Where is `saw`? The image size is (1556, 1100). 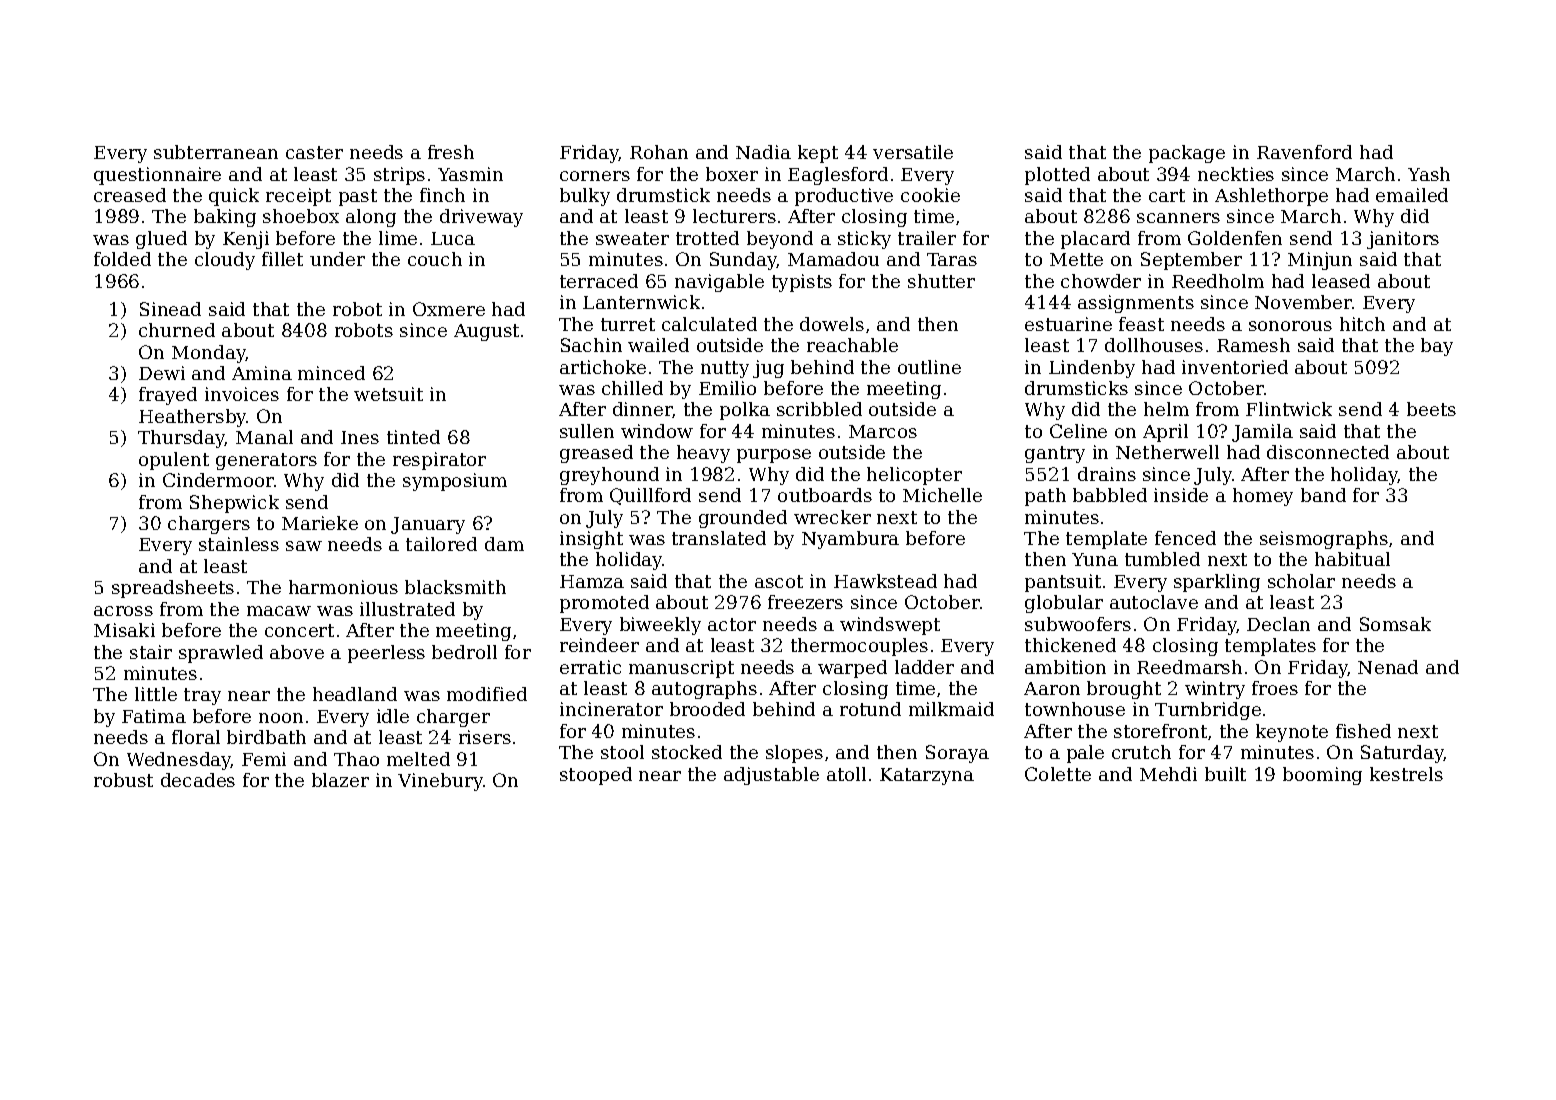
saw is located at coordinates (304, 546).
